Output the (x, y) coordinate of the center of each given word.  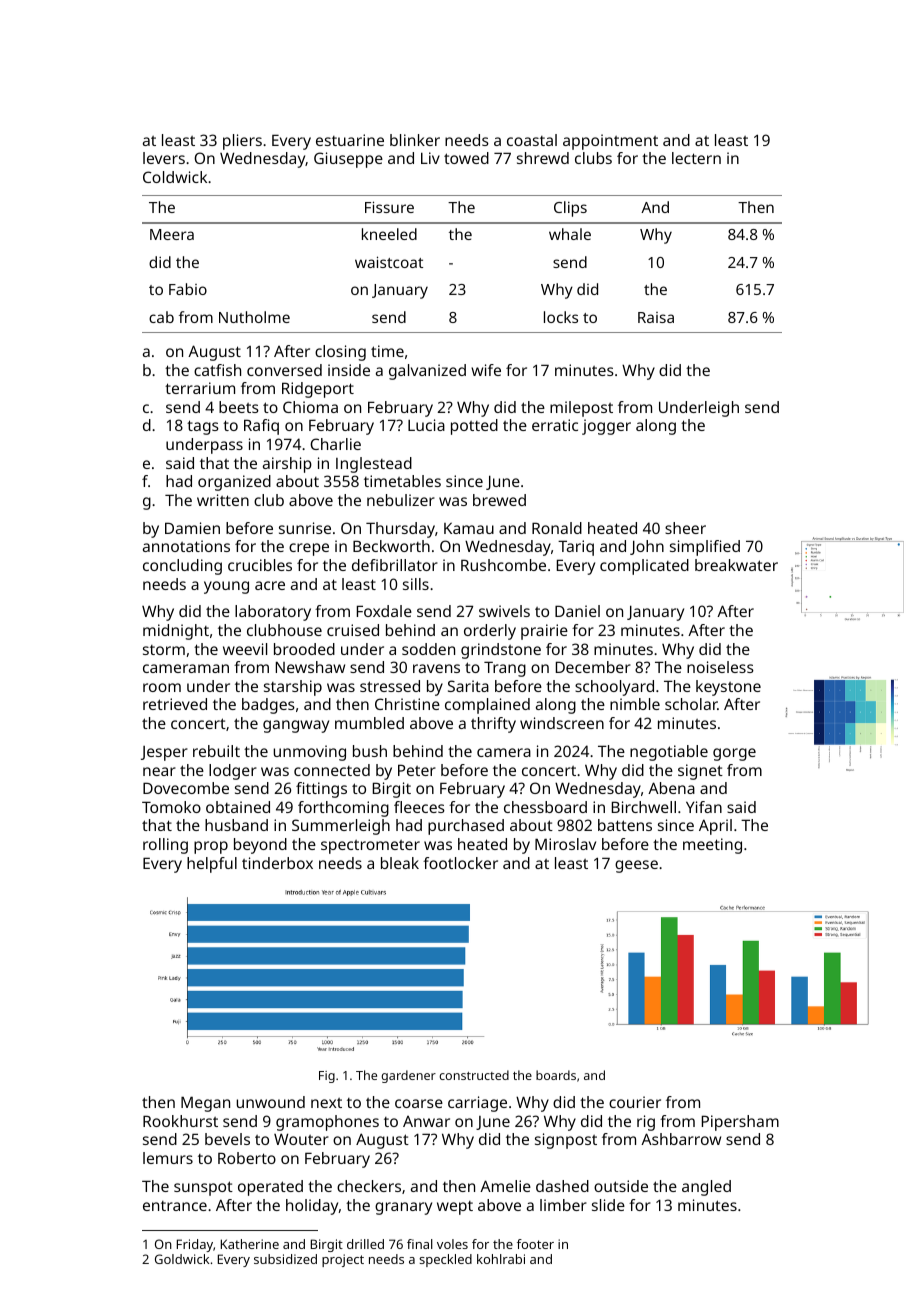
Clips (570, 209)
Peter (417, 770)
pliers (242, 142)
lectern (696, 158)
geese (636, 866)
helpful (212, 865)
